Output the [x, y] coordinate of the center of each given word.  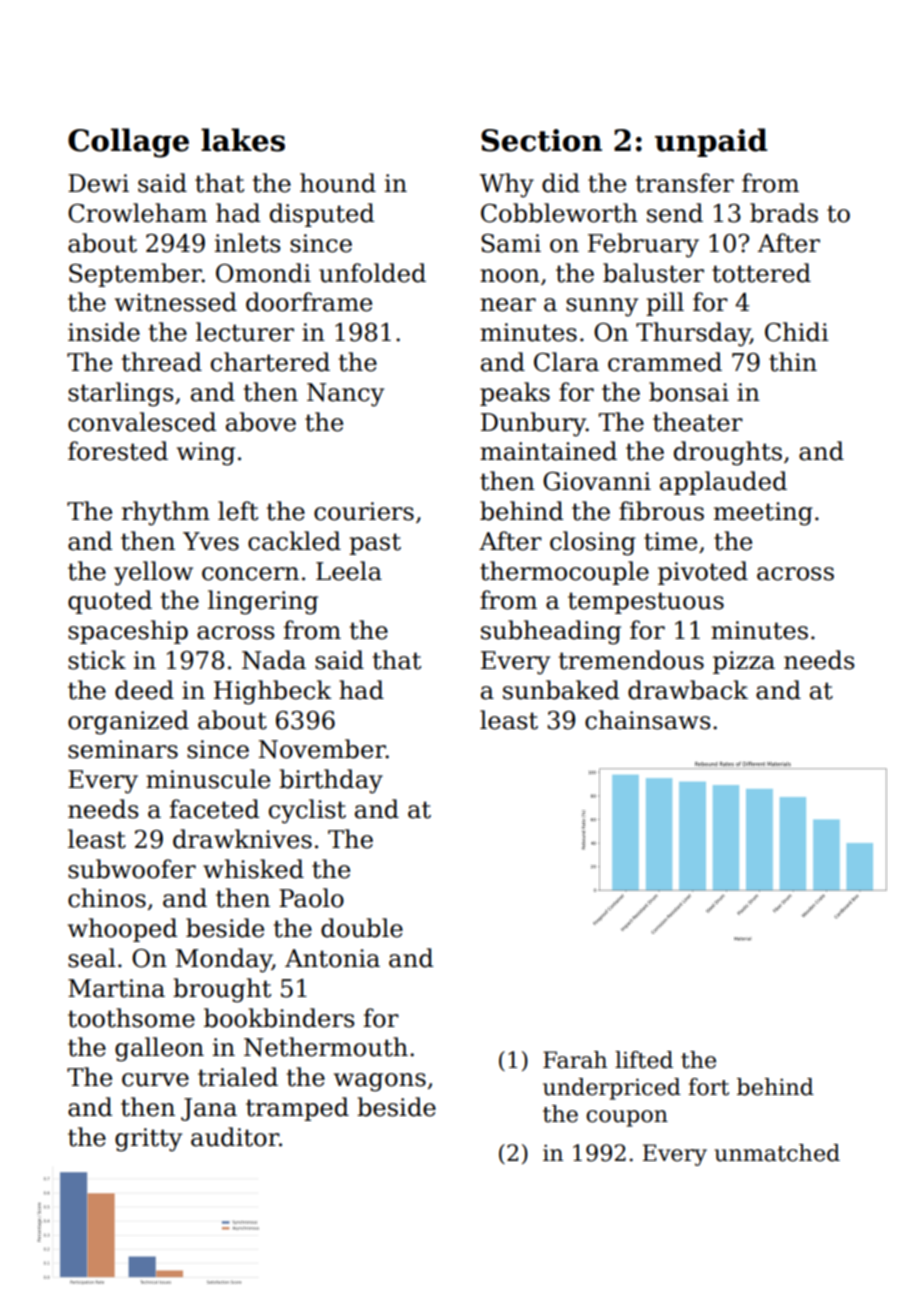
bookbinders [279, 1018]
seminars [123, 749]
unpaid [711, 142]
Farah [575, 1060]
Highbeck [273, 692]
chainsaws [648, 720]
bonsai [689, 392]
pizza [744, 662]
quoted [110, 602]
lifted [644, 1060]
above [261, 422]
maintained [548, 451]
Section [541, 140]
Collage [128, 143]
